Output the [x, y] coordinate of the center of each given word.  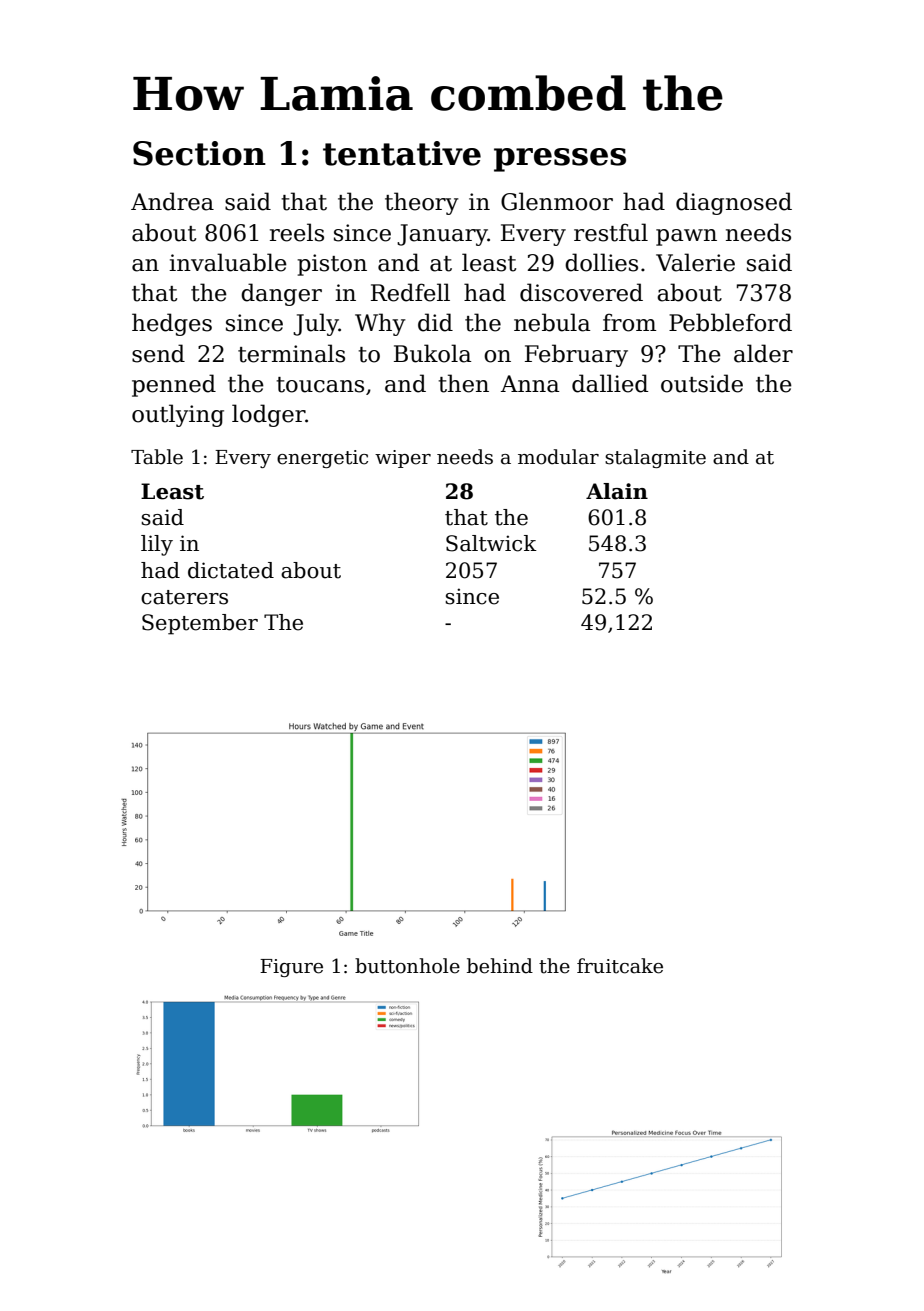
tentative [402, 153]
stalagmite [655, 458]
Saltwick [491, 543]
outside [702, 383]
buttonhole [407, 966]
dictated [231, 570]
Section [199, 153]
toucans [320, 385]
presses [560, 160]
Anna [530, 384]
